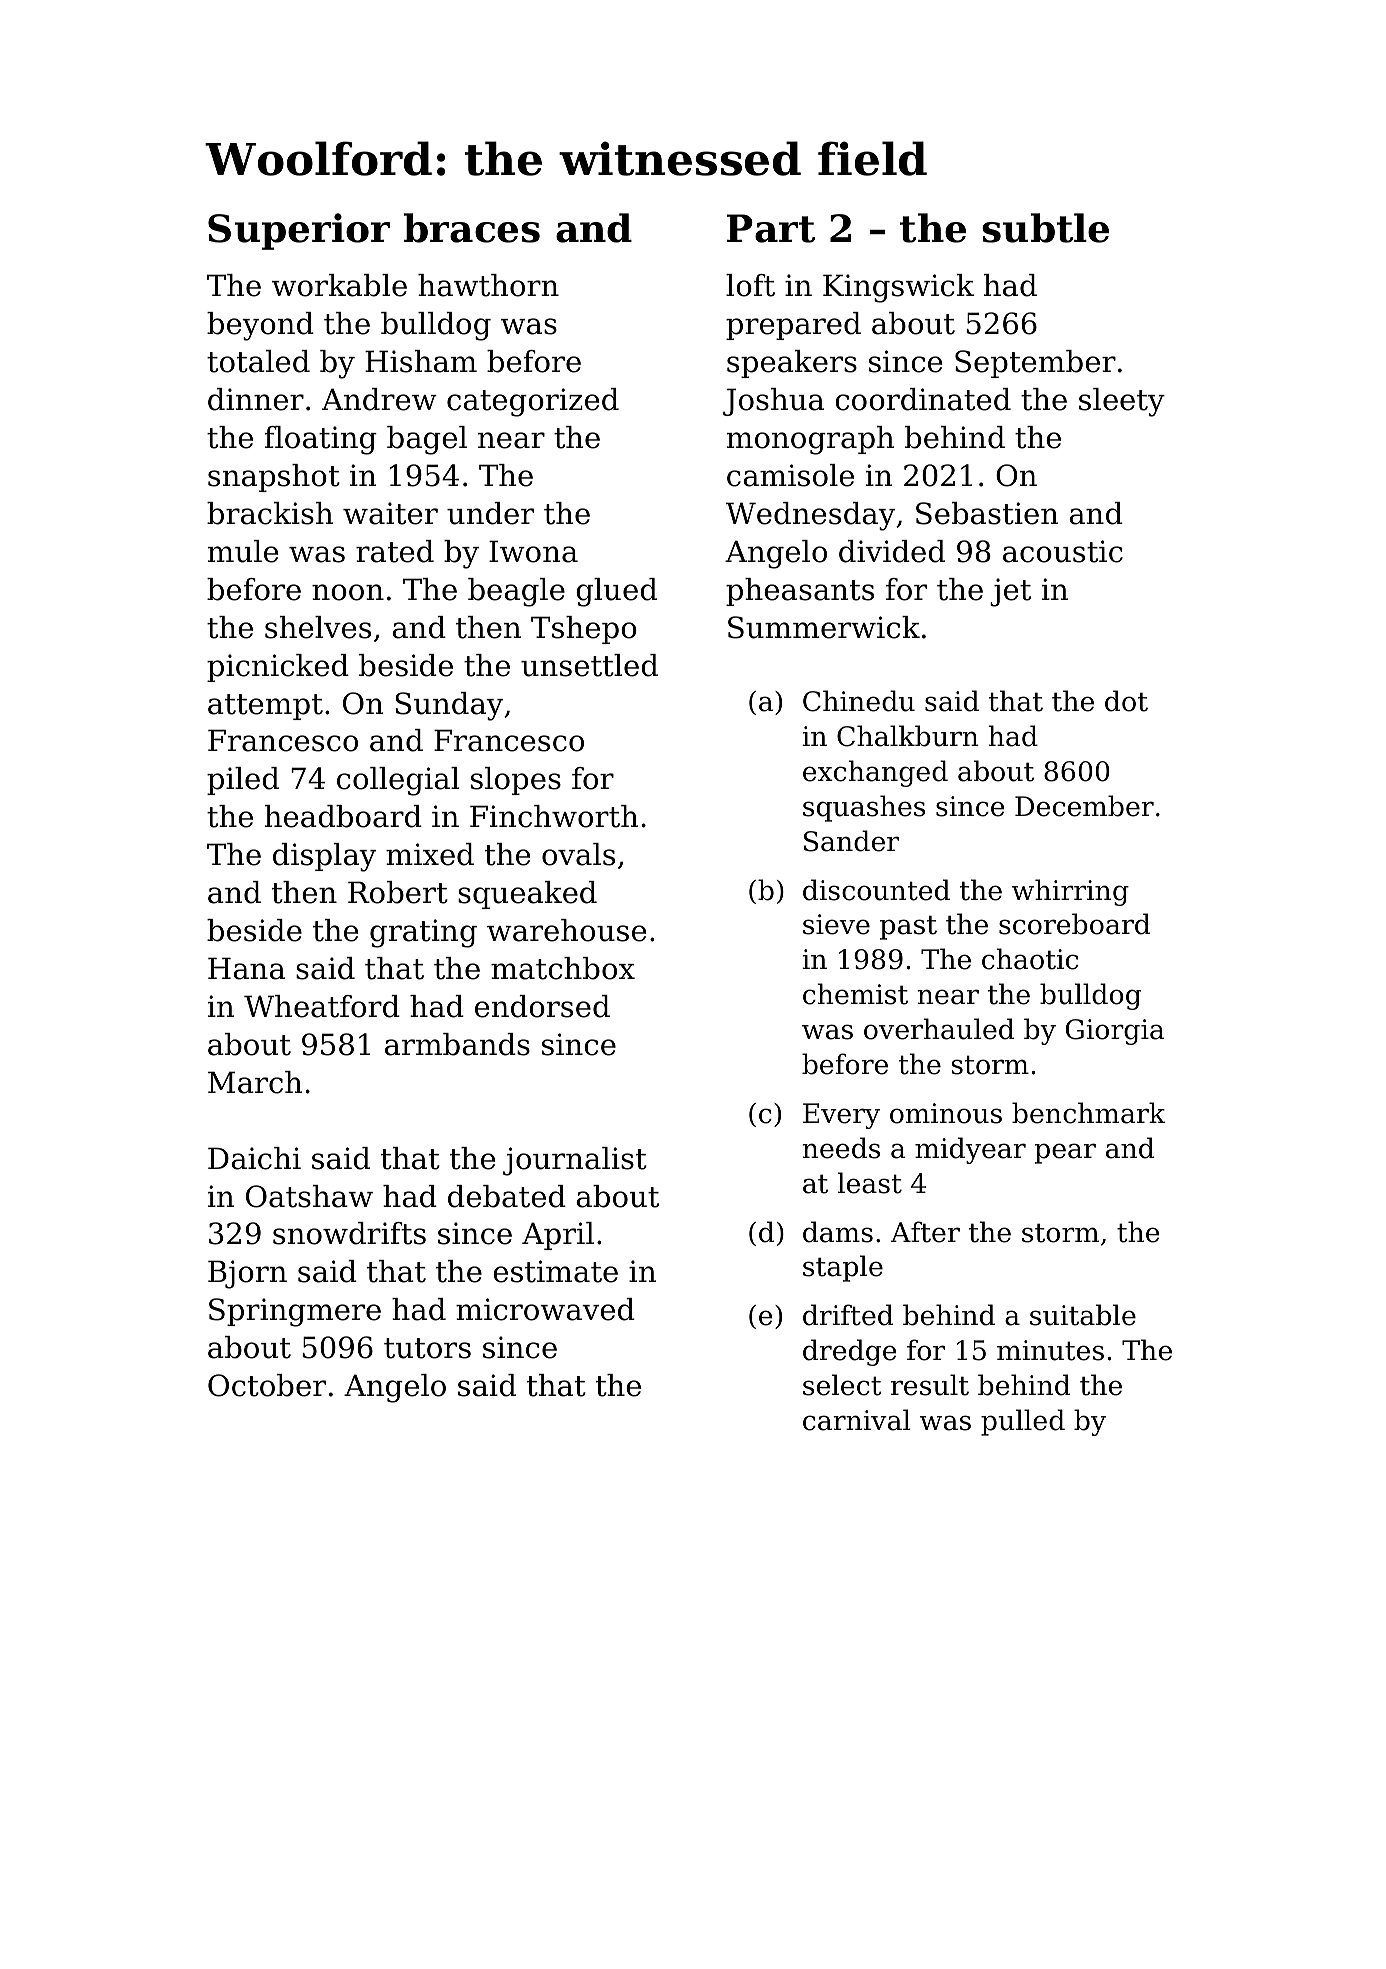 This page has height=1969, width=1386. What do you see at coordinates (575, 1161) in the page?
I see `journalist` at bounding box center [575, 1161].
